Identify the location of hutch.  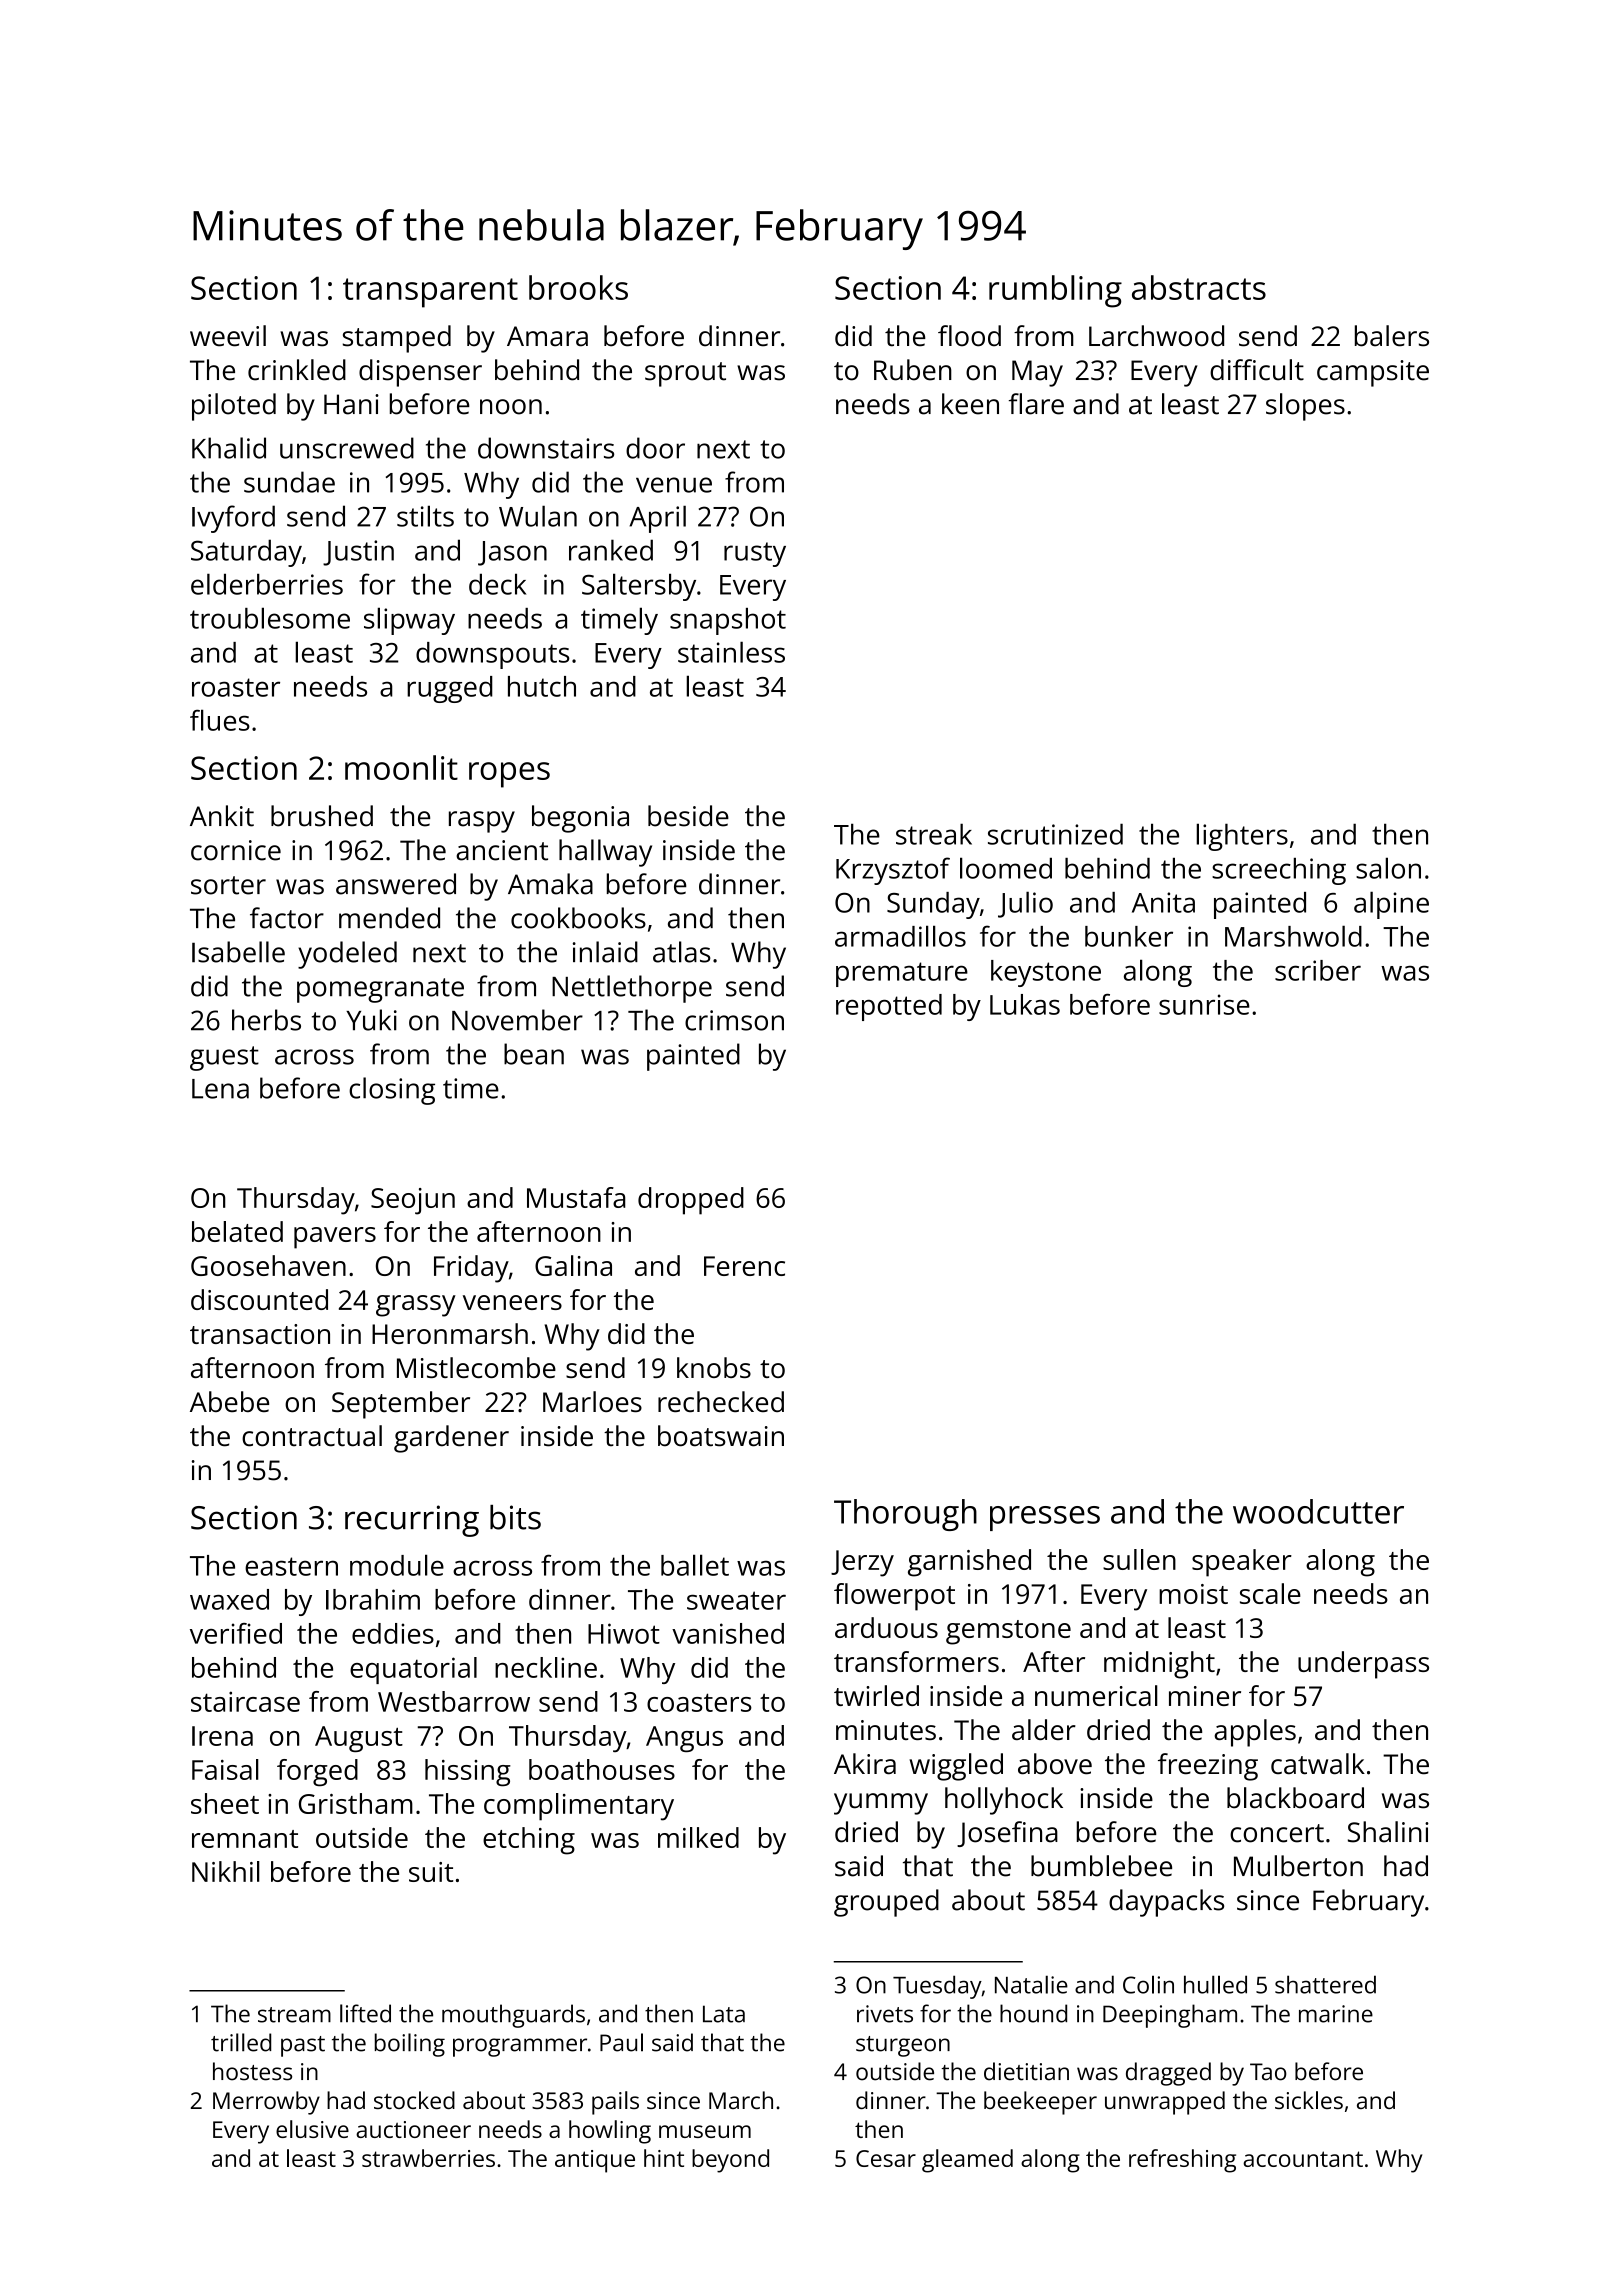
(542, 686).
